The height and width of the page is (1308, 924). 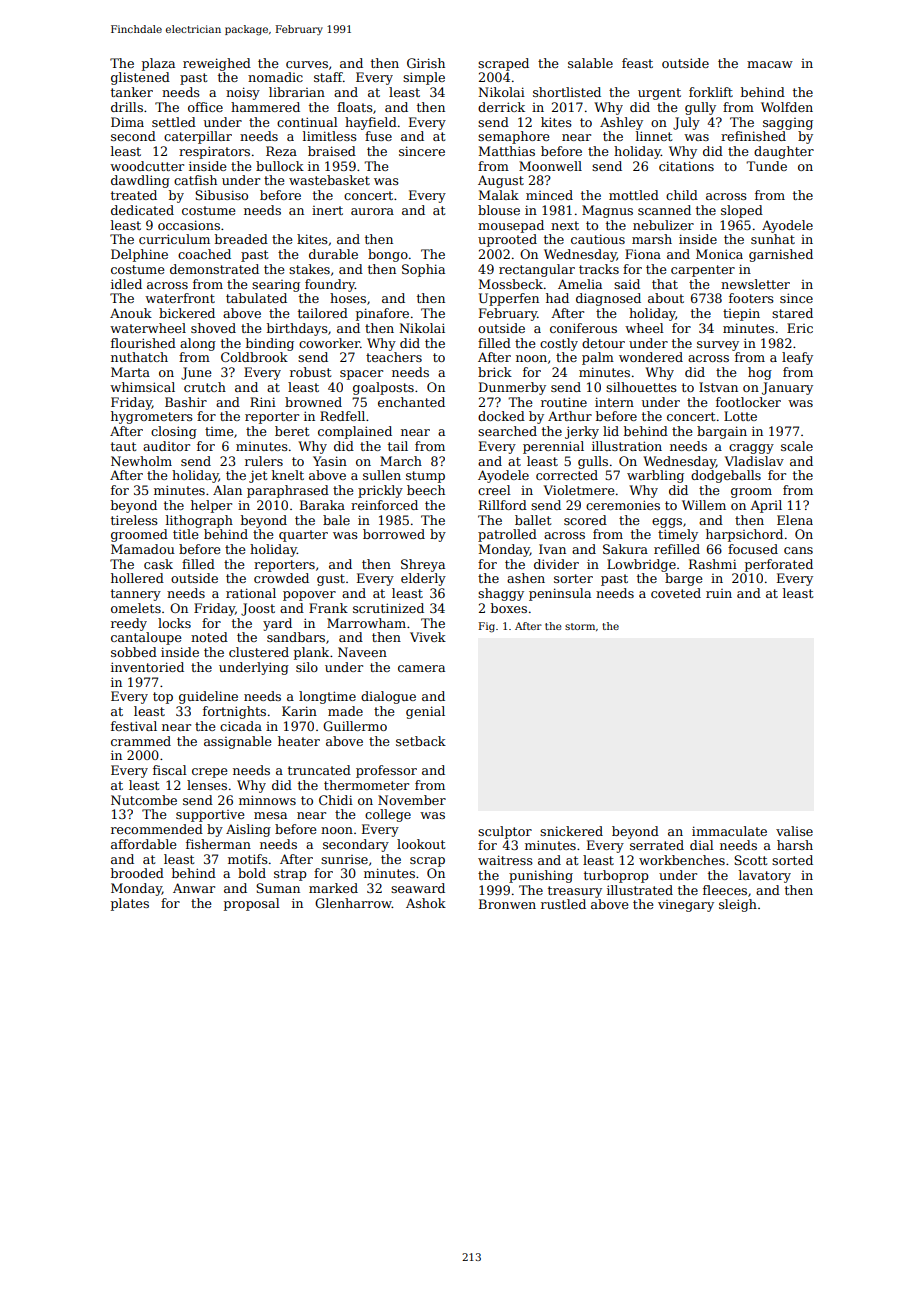 I want to click on diagnosed, so click(x=608, y=299).
